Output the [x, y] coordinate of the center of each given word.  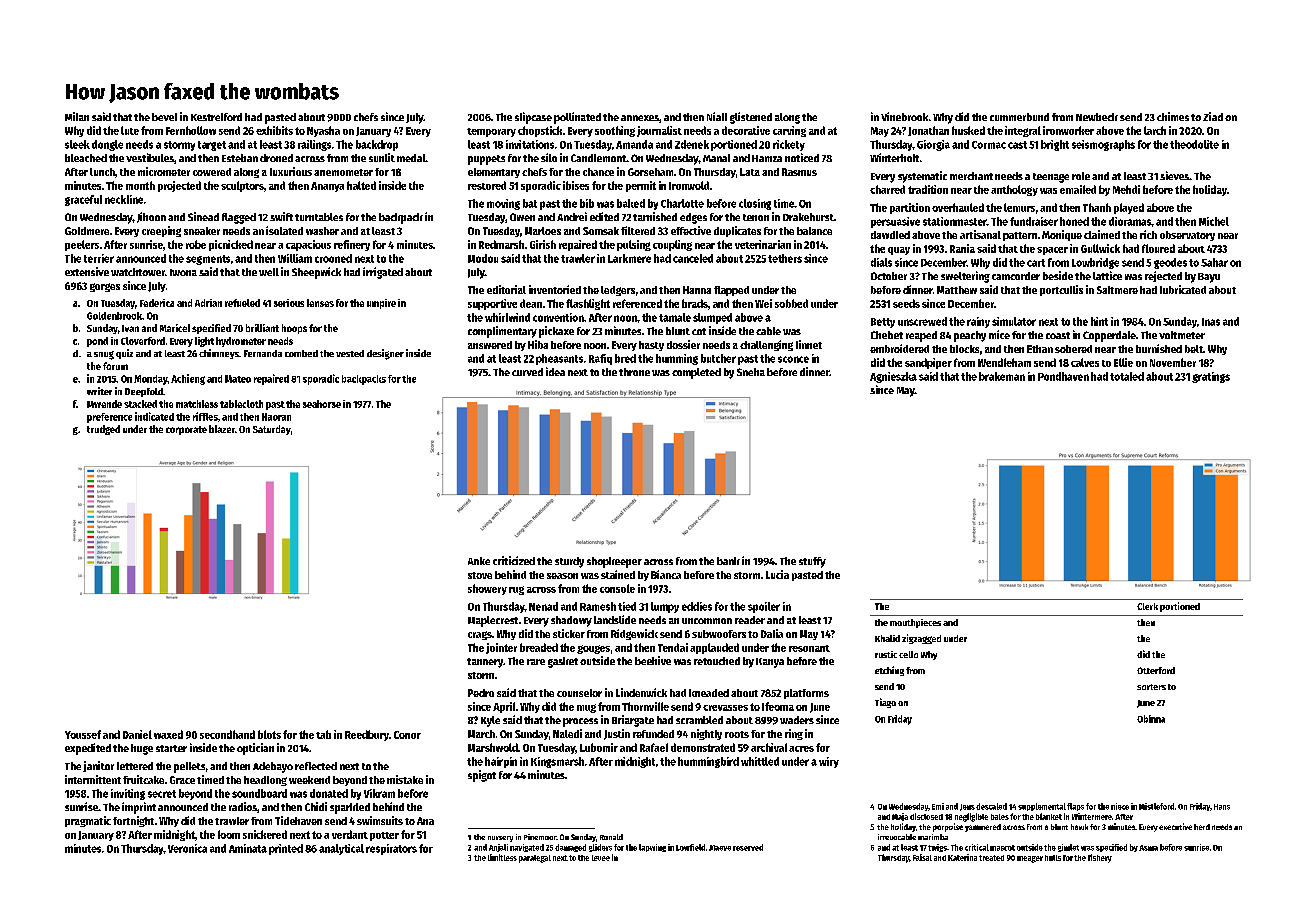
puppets [486, 160]
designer [385, 354]
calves [1085, 362]
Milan [77, 116]
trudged [103, 430]
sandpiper [928, 363]
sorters [1151, 687]
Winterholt [894, 157]
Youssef [83, 734]
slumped [712, 318]
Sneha [751, 372]
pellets [189, 767]
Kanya [770, 663]
